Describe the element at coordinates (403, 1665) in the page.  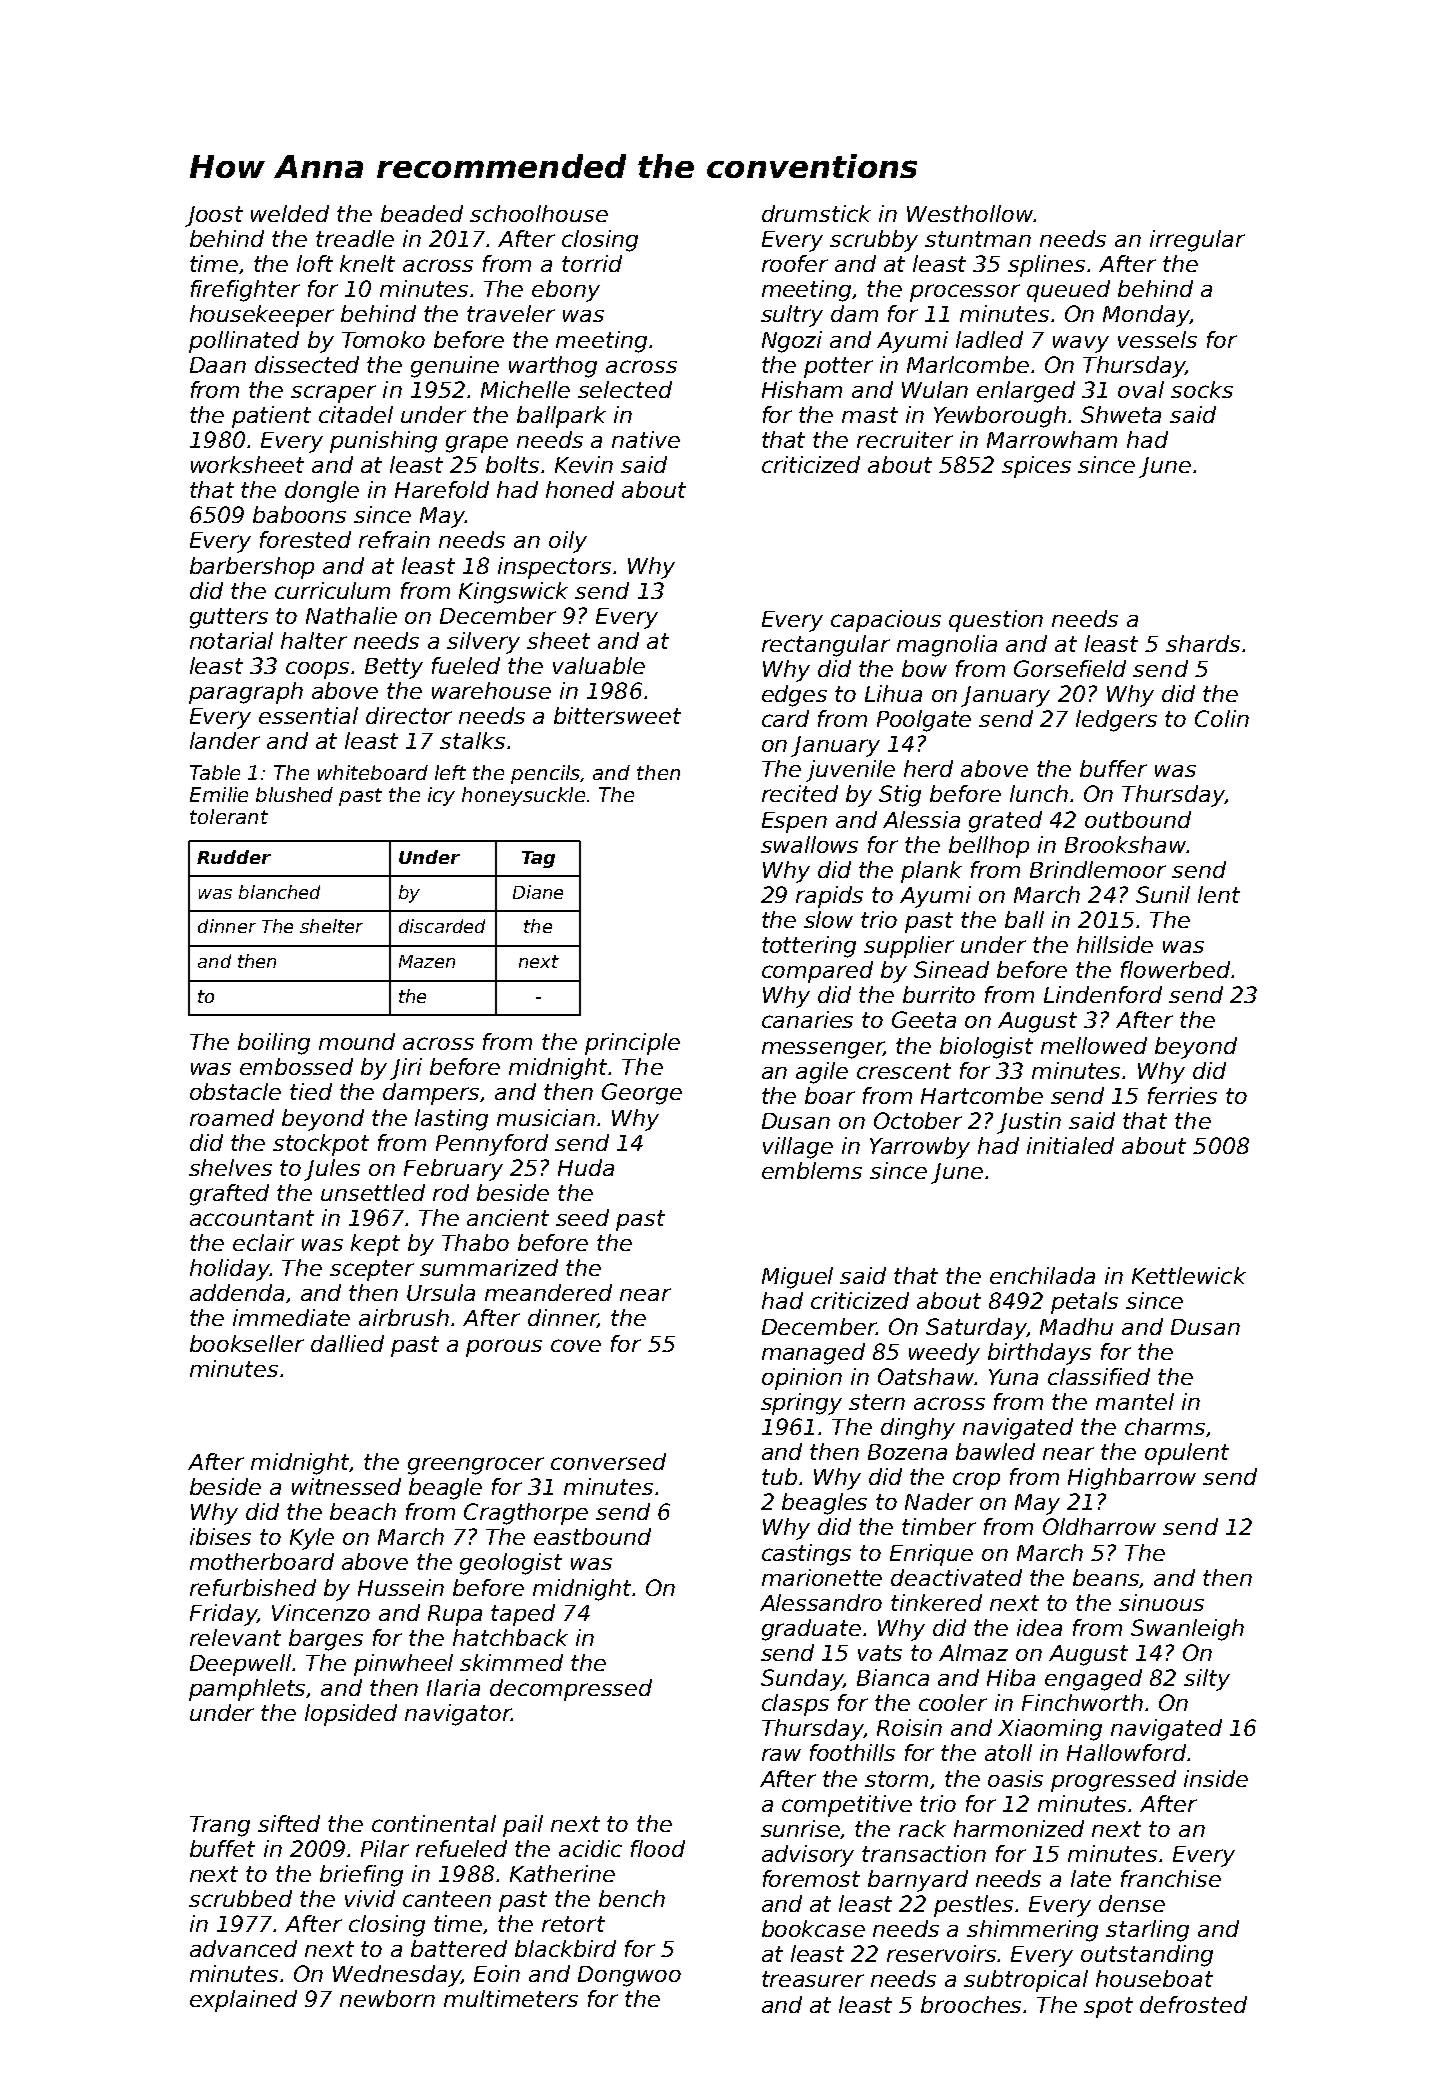
I see `pinwheel` at that location.
